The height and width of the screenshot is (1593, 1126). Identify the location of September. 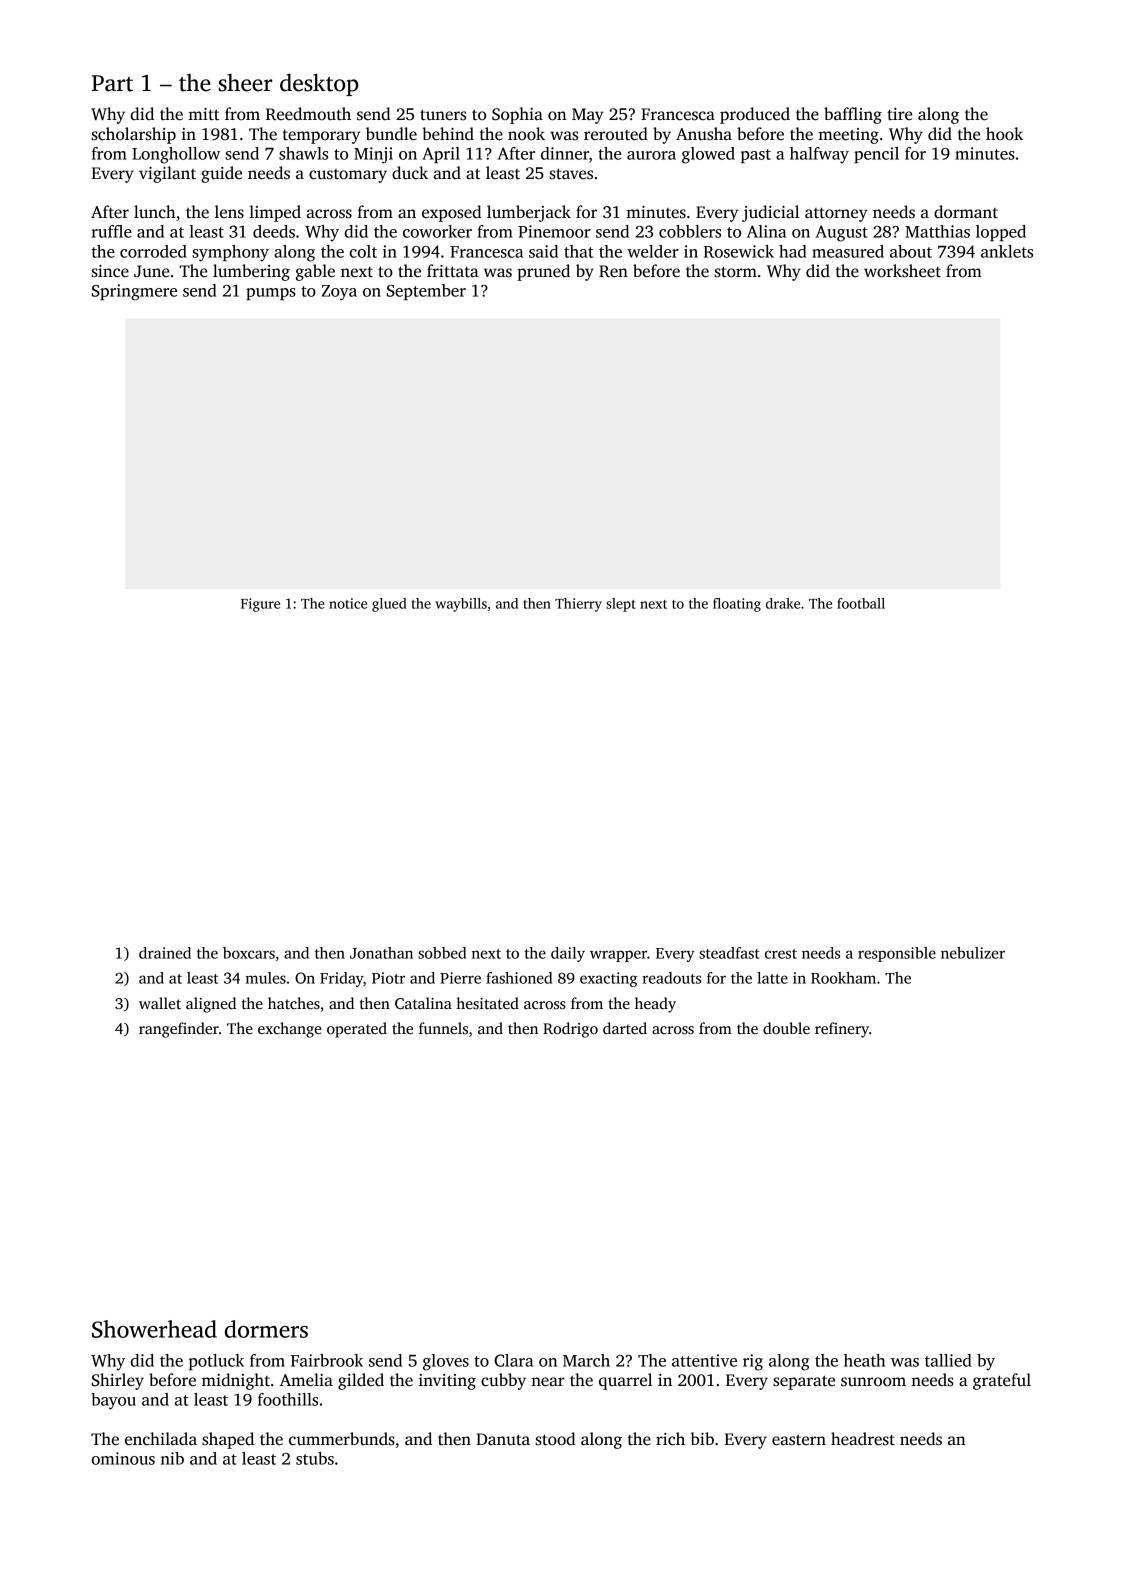
(426, 292).
